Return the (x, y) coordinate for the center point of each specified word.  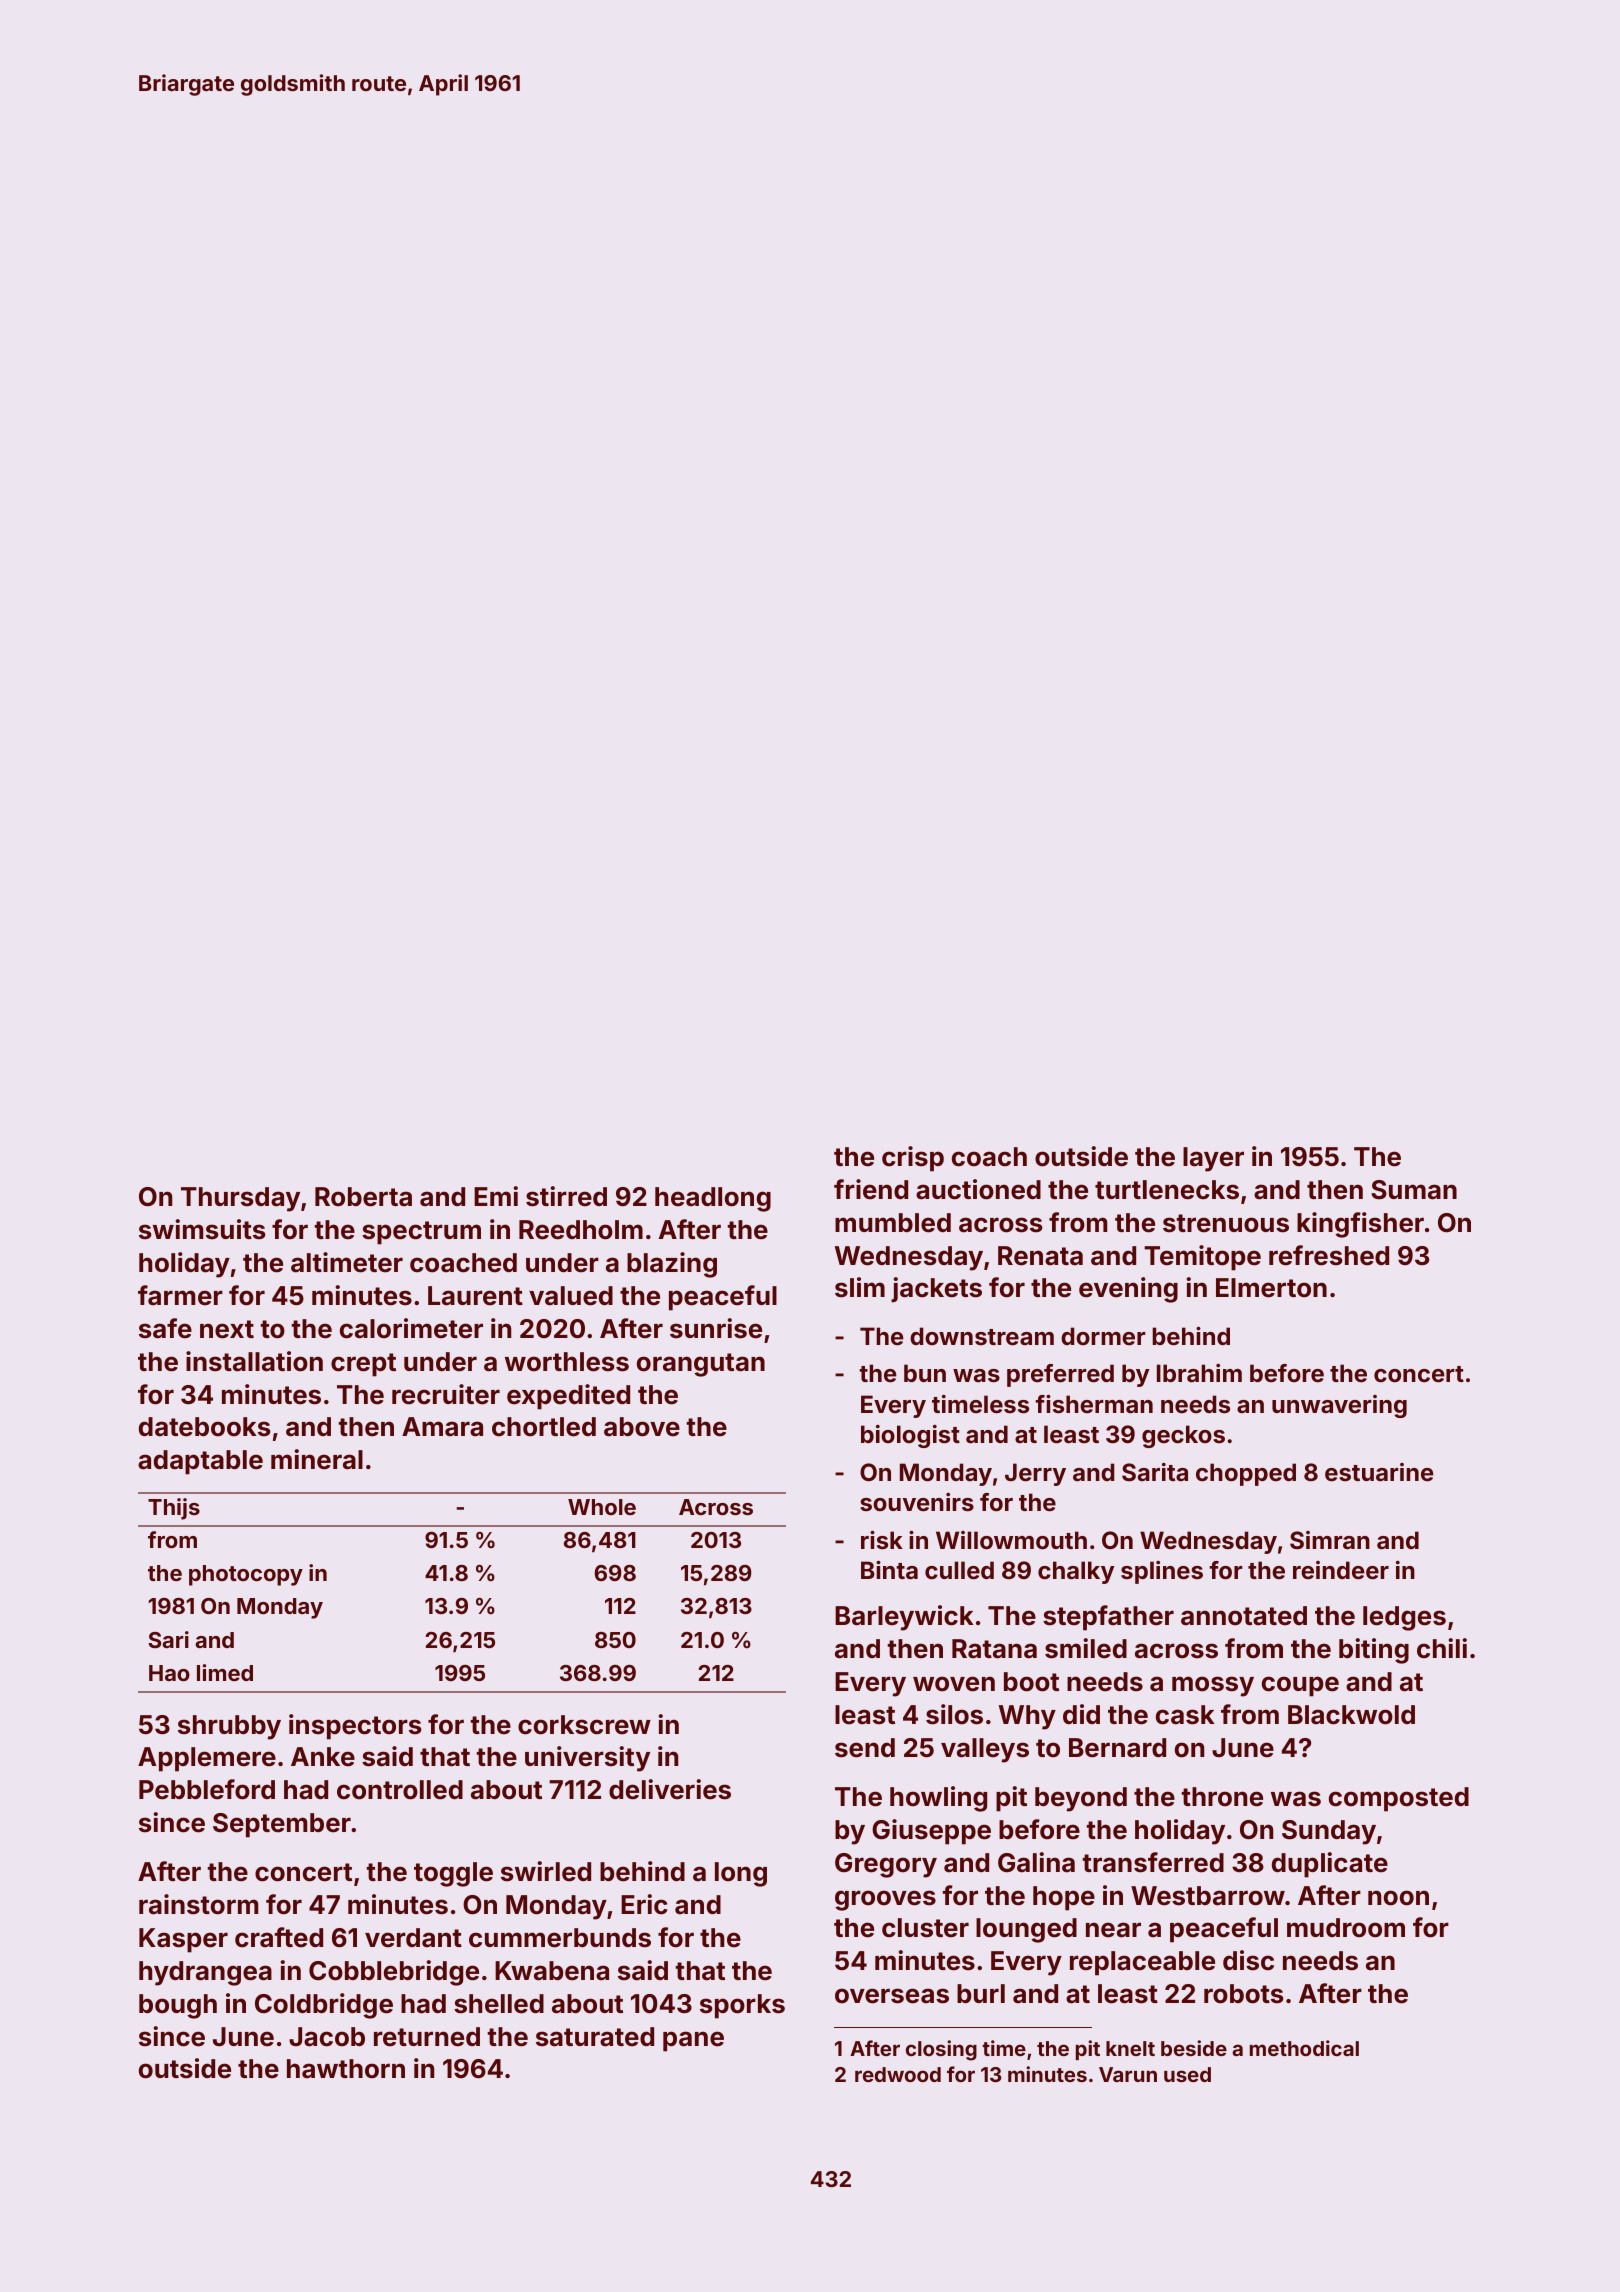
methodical (1304, 2048)
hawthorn (346, 2069)
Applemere (207, 1759)
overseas (892, 1996)
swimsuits (202, 1229)
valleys (985, 1750)
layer (1213, 1159)
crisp (913, 1159)
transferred (1153, 1862)
